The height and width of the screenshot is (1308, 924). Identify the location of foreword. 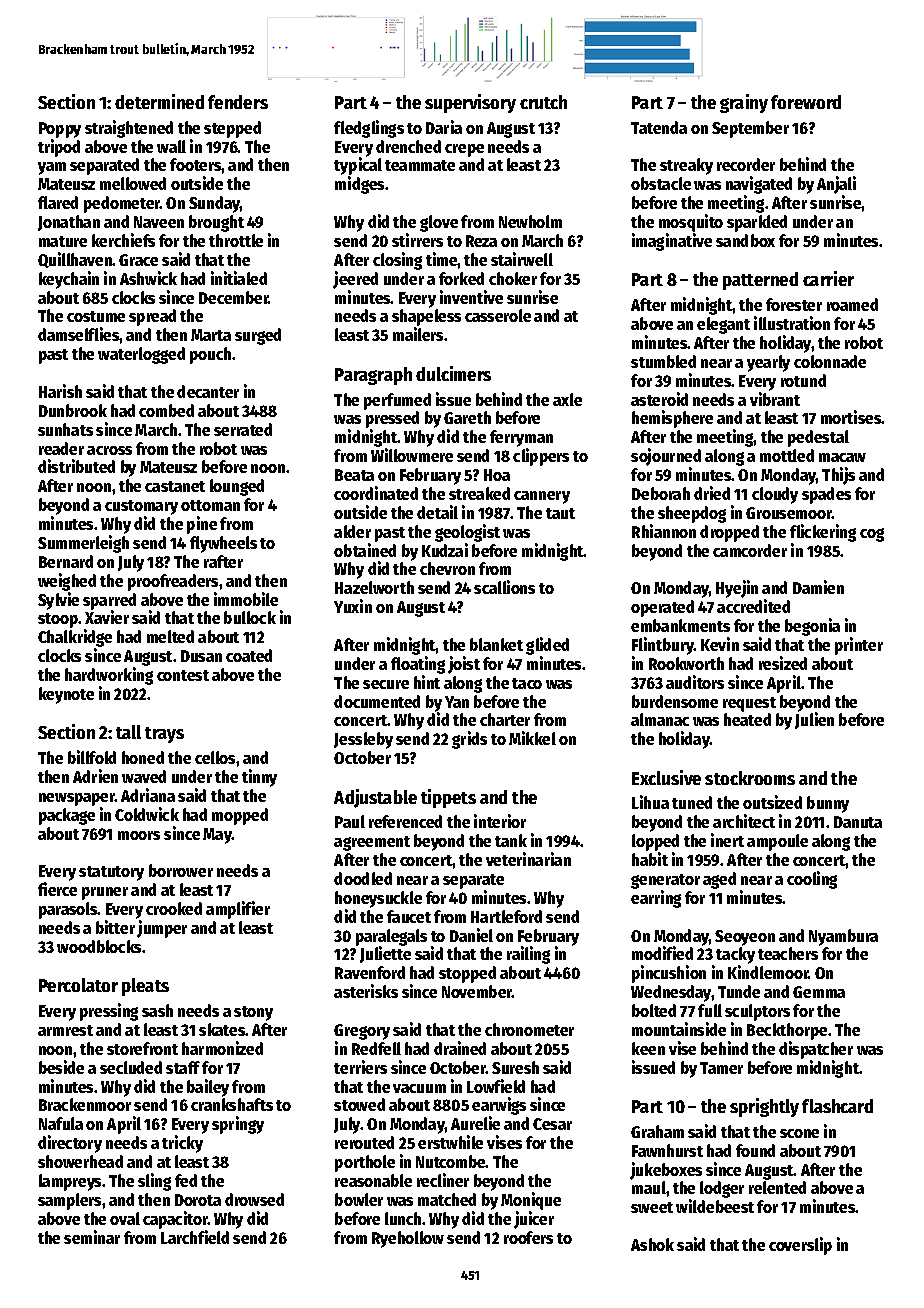
(806, 102).
